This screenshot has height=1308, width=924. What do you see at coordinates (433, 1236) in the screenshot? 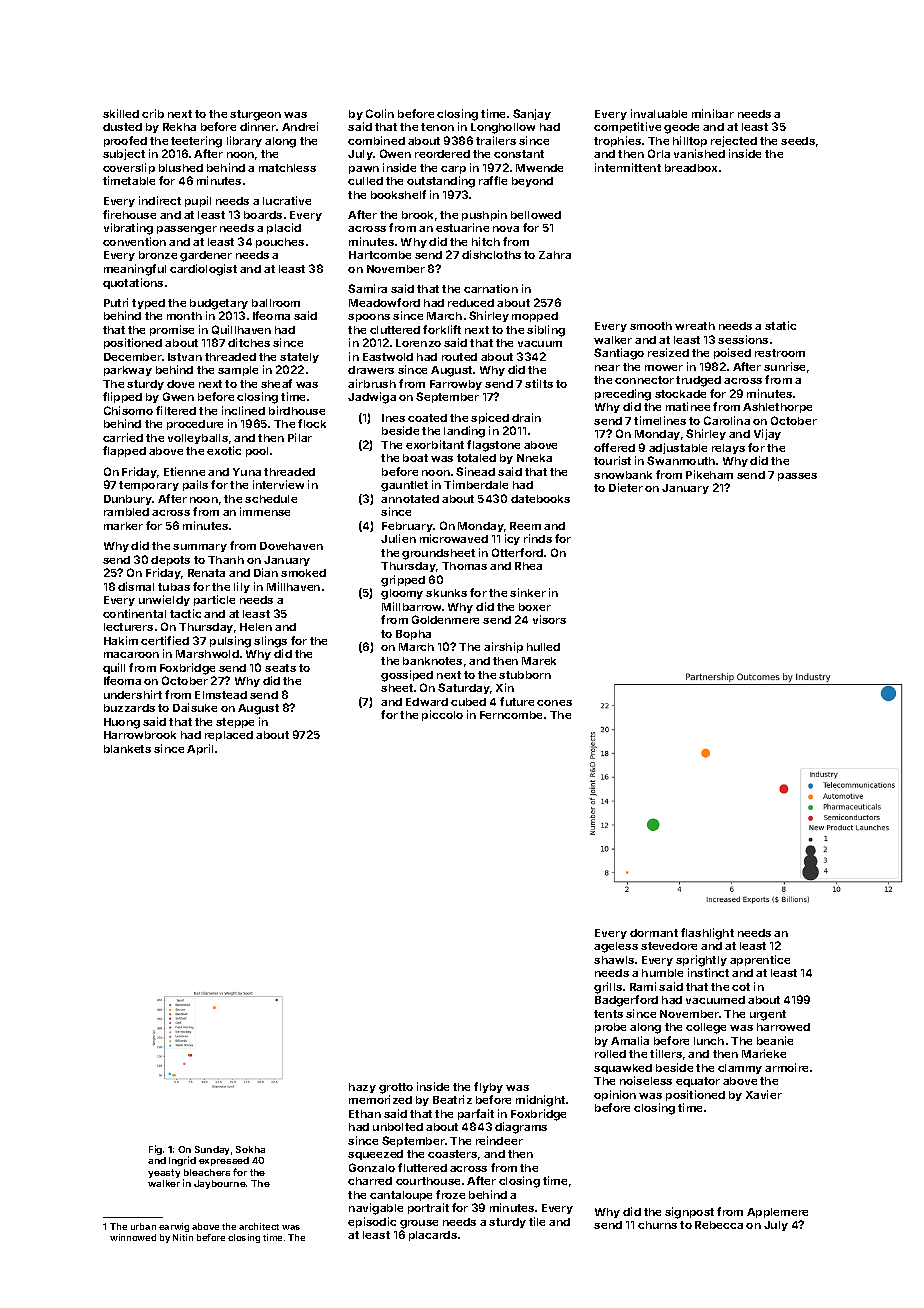
I see `placards` at bounding box center [433, 1236].
